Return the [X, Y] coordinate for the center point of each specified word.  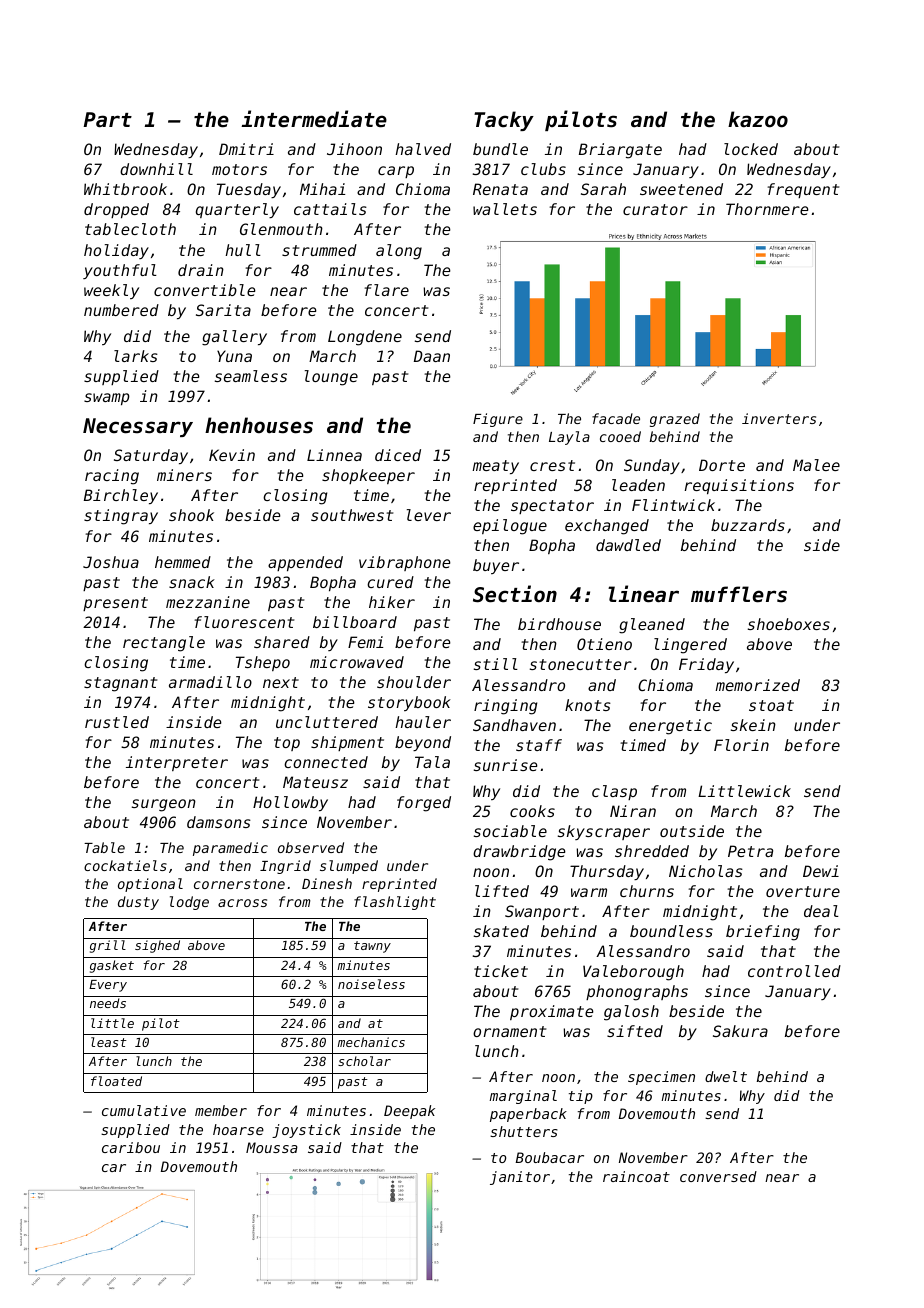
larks [136, 356]
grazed [675, 420]
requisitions [739, 486]
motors [239, 169]
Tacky [504, 121]
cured [390, 582]
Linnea [334, 455]
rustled [117, 722]
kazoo [758, 119]
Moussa [272, 1147]
